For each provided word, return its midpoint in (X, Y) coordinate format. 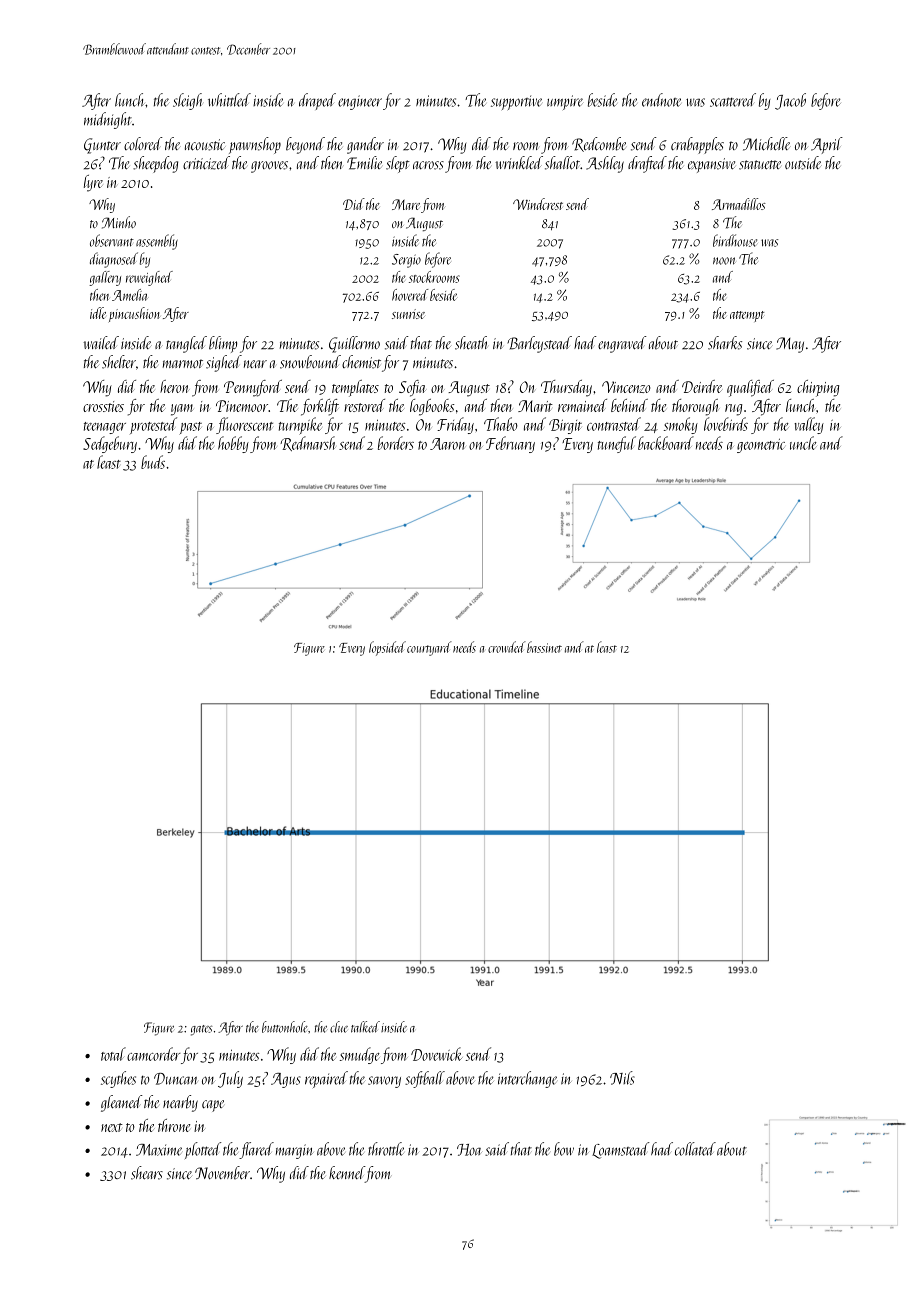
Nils (622, 1078)
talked (365, 1027)
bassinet (544, 647)
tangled (186, 344)
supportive (516, 102)
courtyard (429, 648)
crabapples (697, 145)
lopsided (387, 648)
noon (724, 261)
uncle (803, 443)
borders (396, 443)
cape (213, 1106)
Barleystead (539, 344)
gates (201, 1030)
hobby (233, 444)
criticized (206, 163)
